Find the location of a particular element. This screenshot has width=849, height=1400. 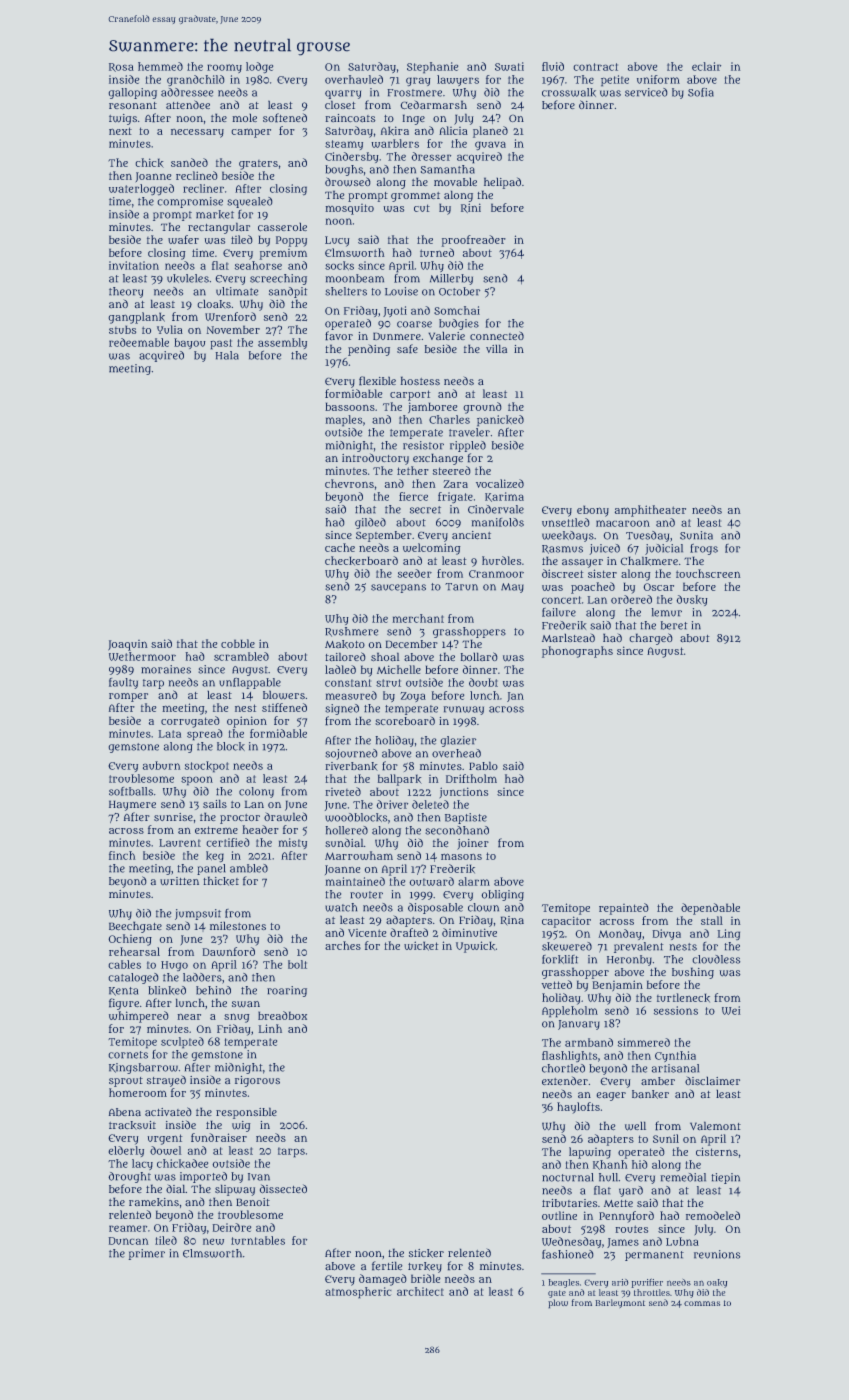

serviced is located at coordinates (646, 92).
